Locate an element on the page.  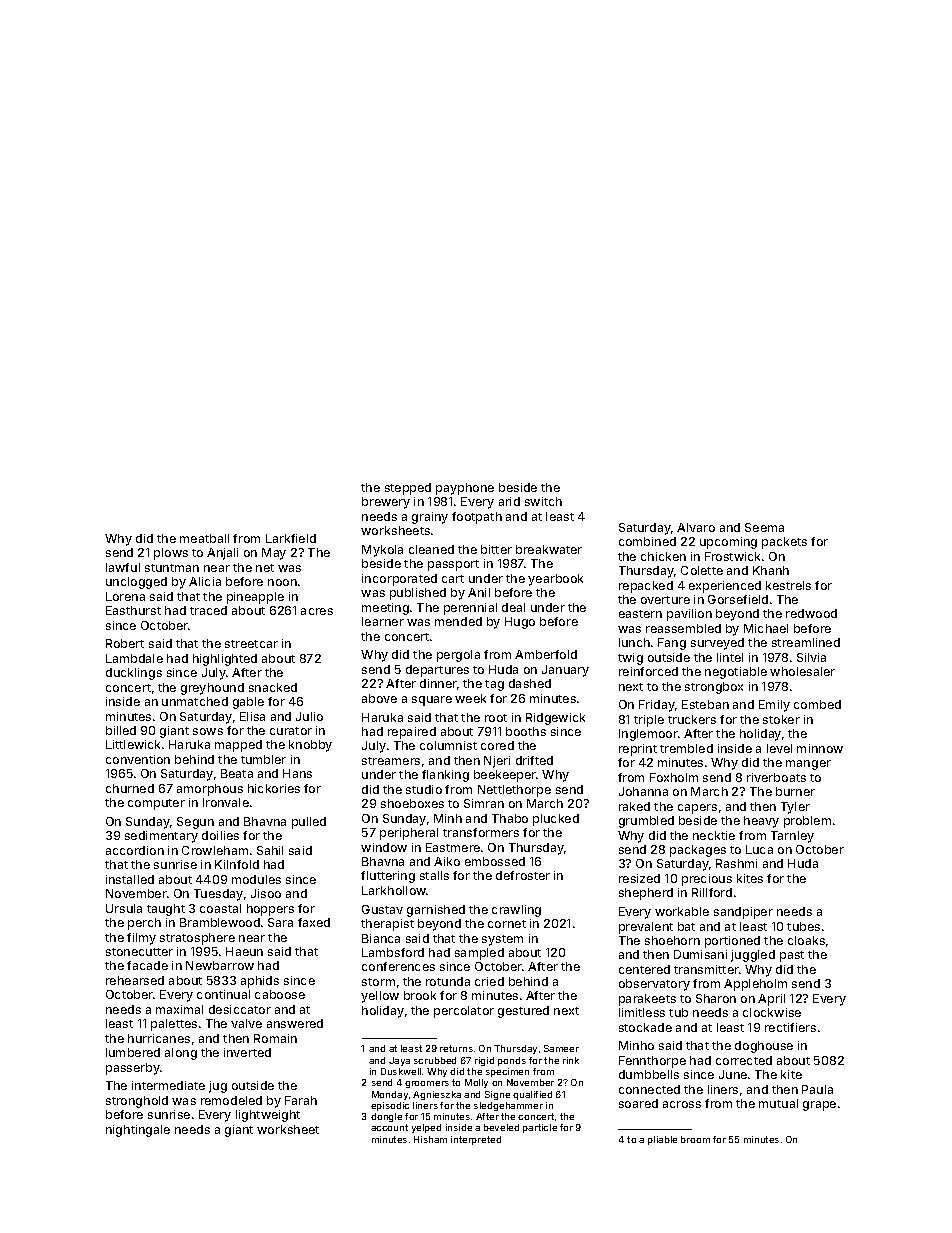
churned is located at coordinates (130, 788).
